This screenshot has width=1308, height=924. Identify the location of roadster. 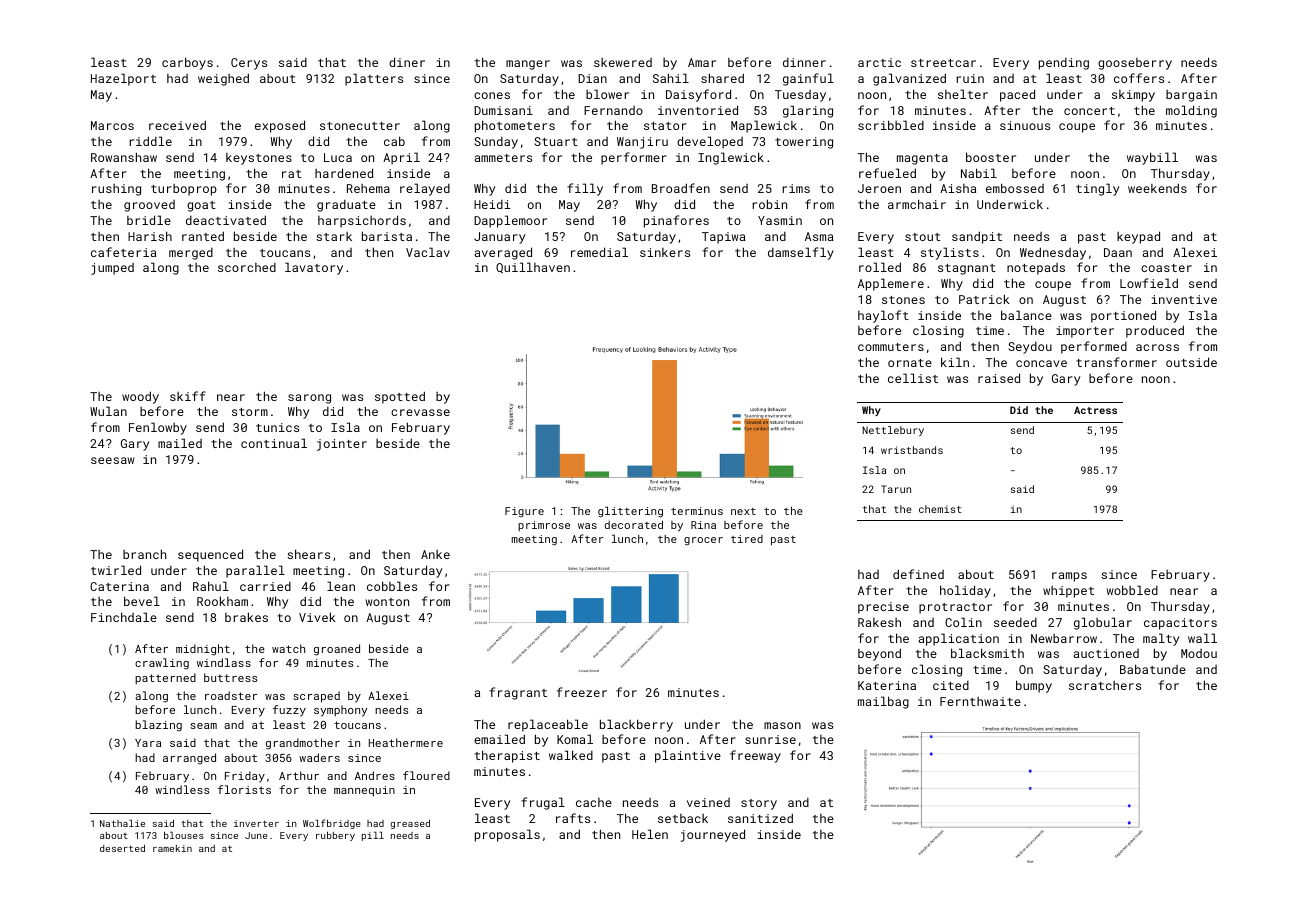
(231, 695).
